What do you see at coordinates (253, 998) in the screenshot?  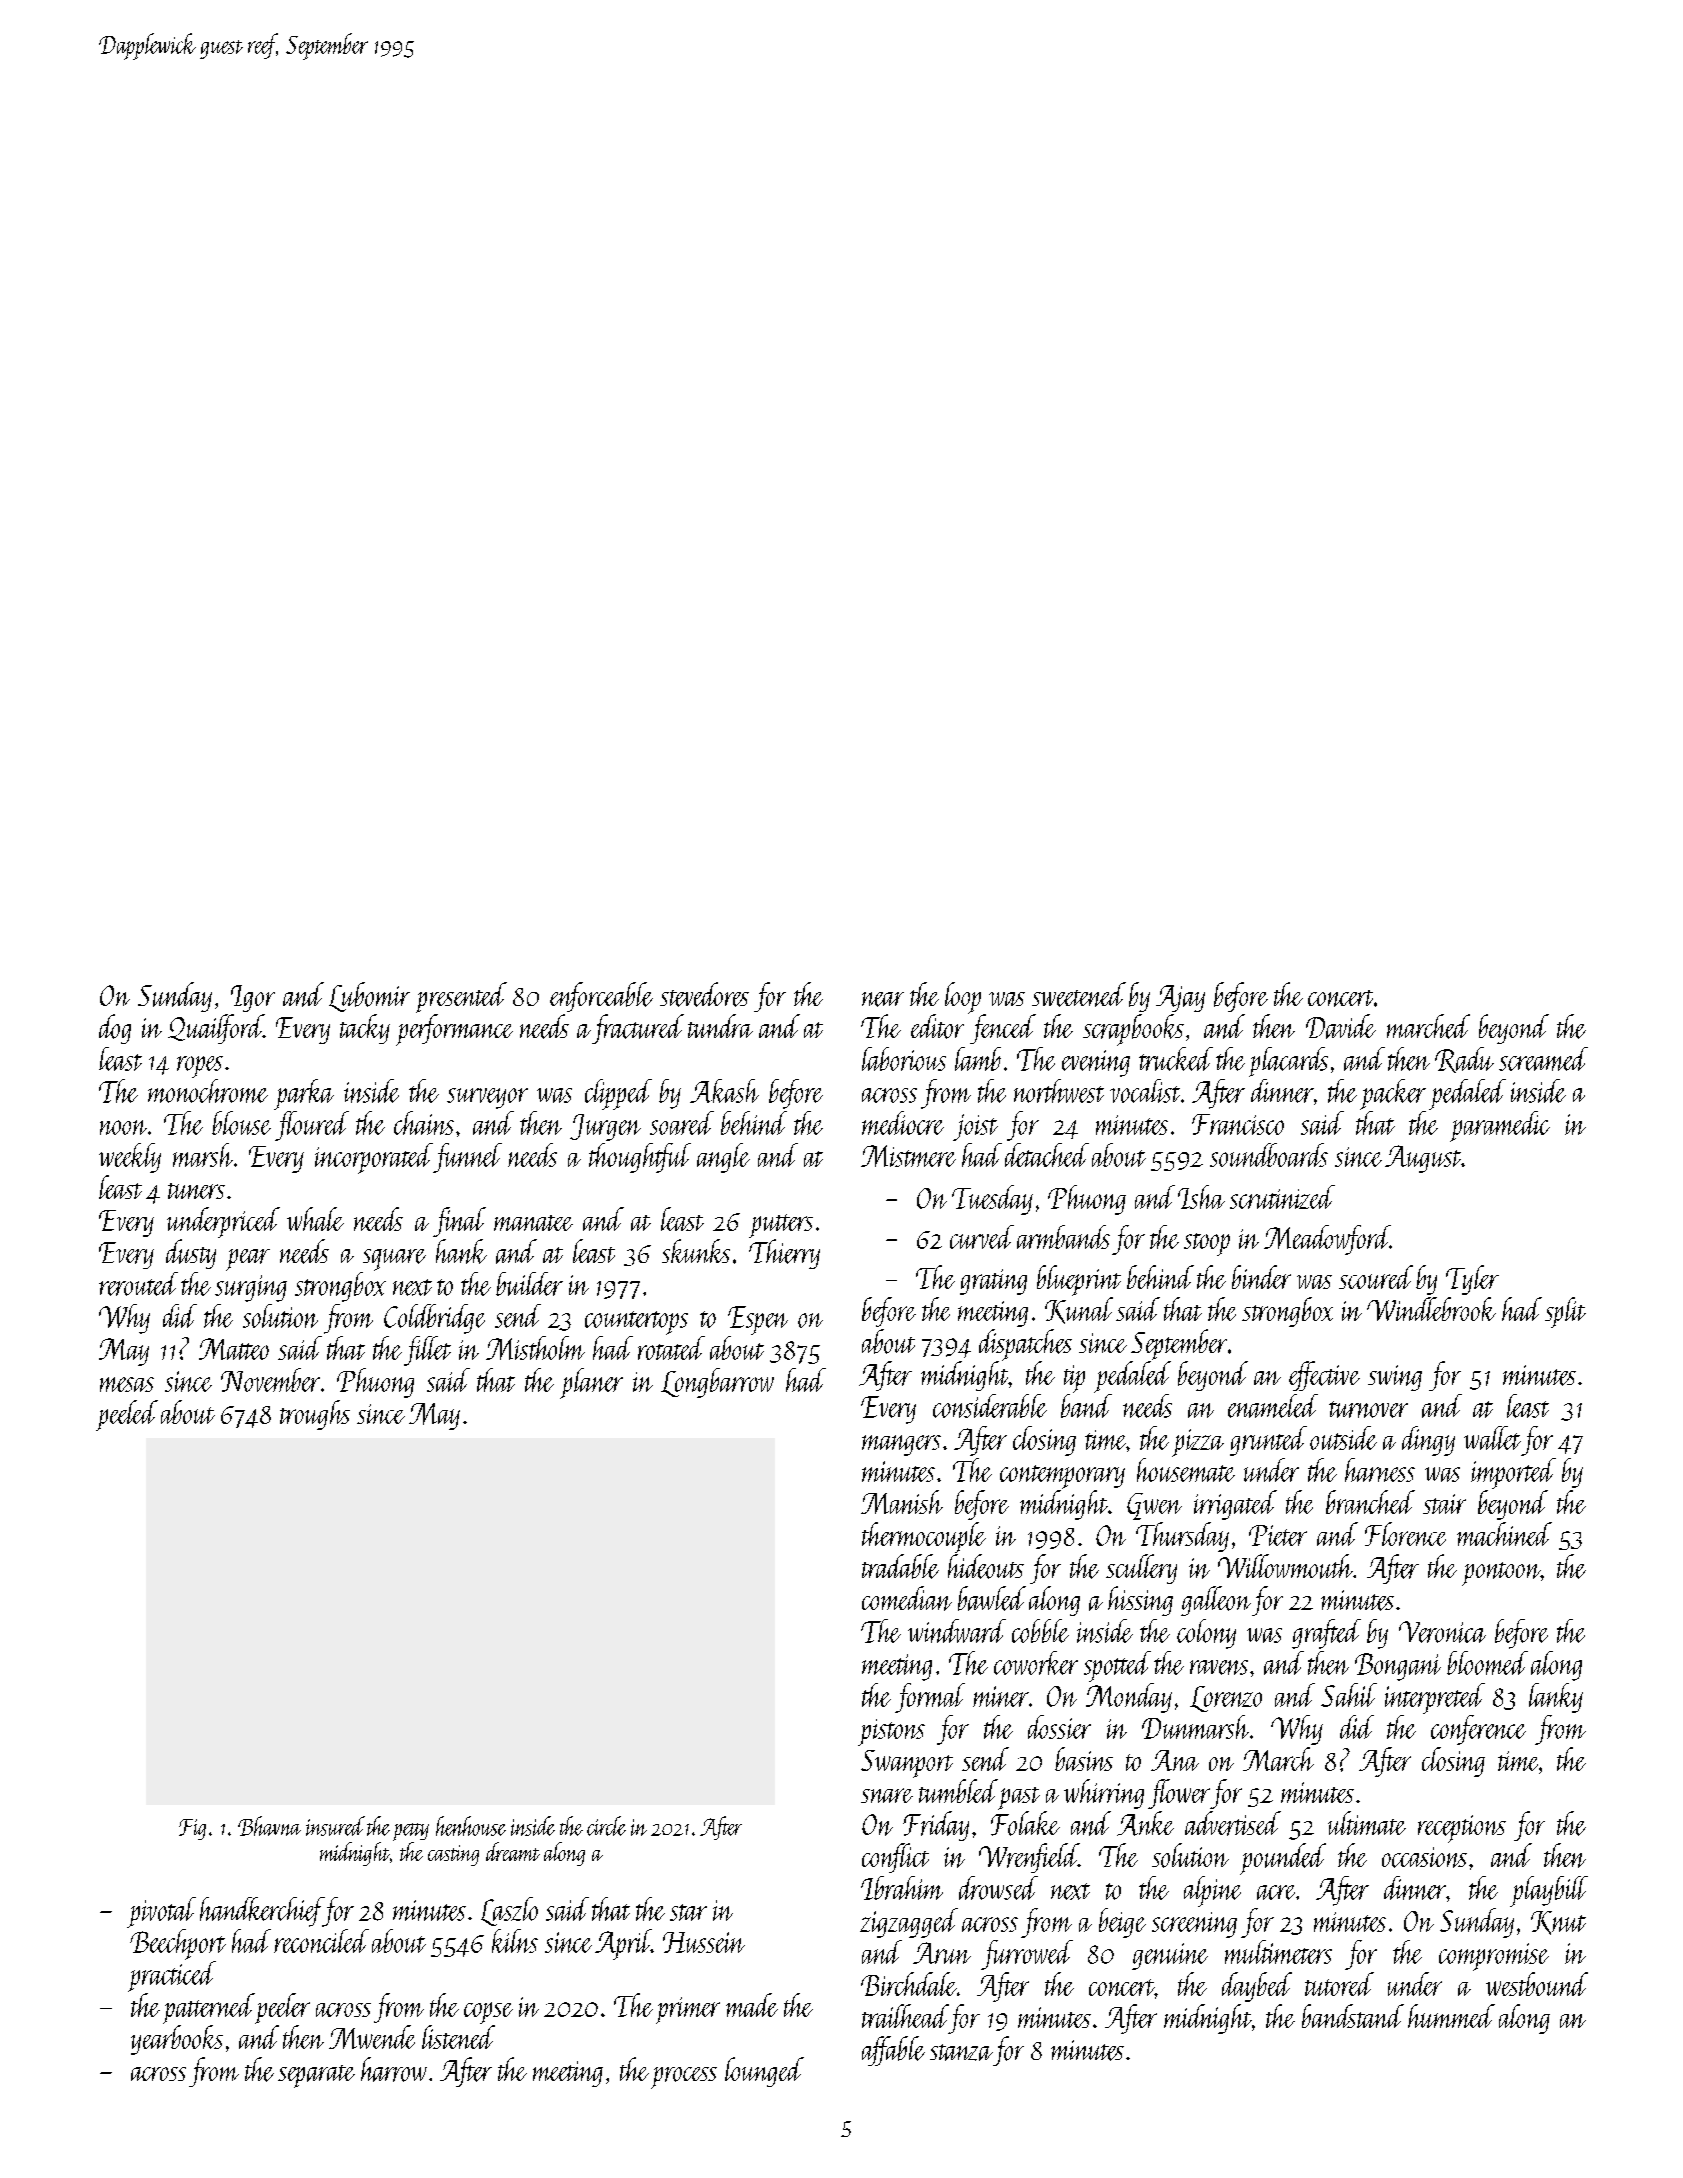 I see `Igor` at bounding box center [253, 998].
